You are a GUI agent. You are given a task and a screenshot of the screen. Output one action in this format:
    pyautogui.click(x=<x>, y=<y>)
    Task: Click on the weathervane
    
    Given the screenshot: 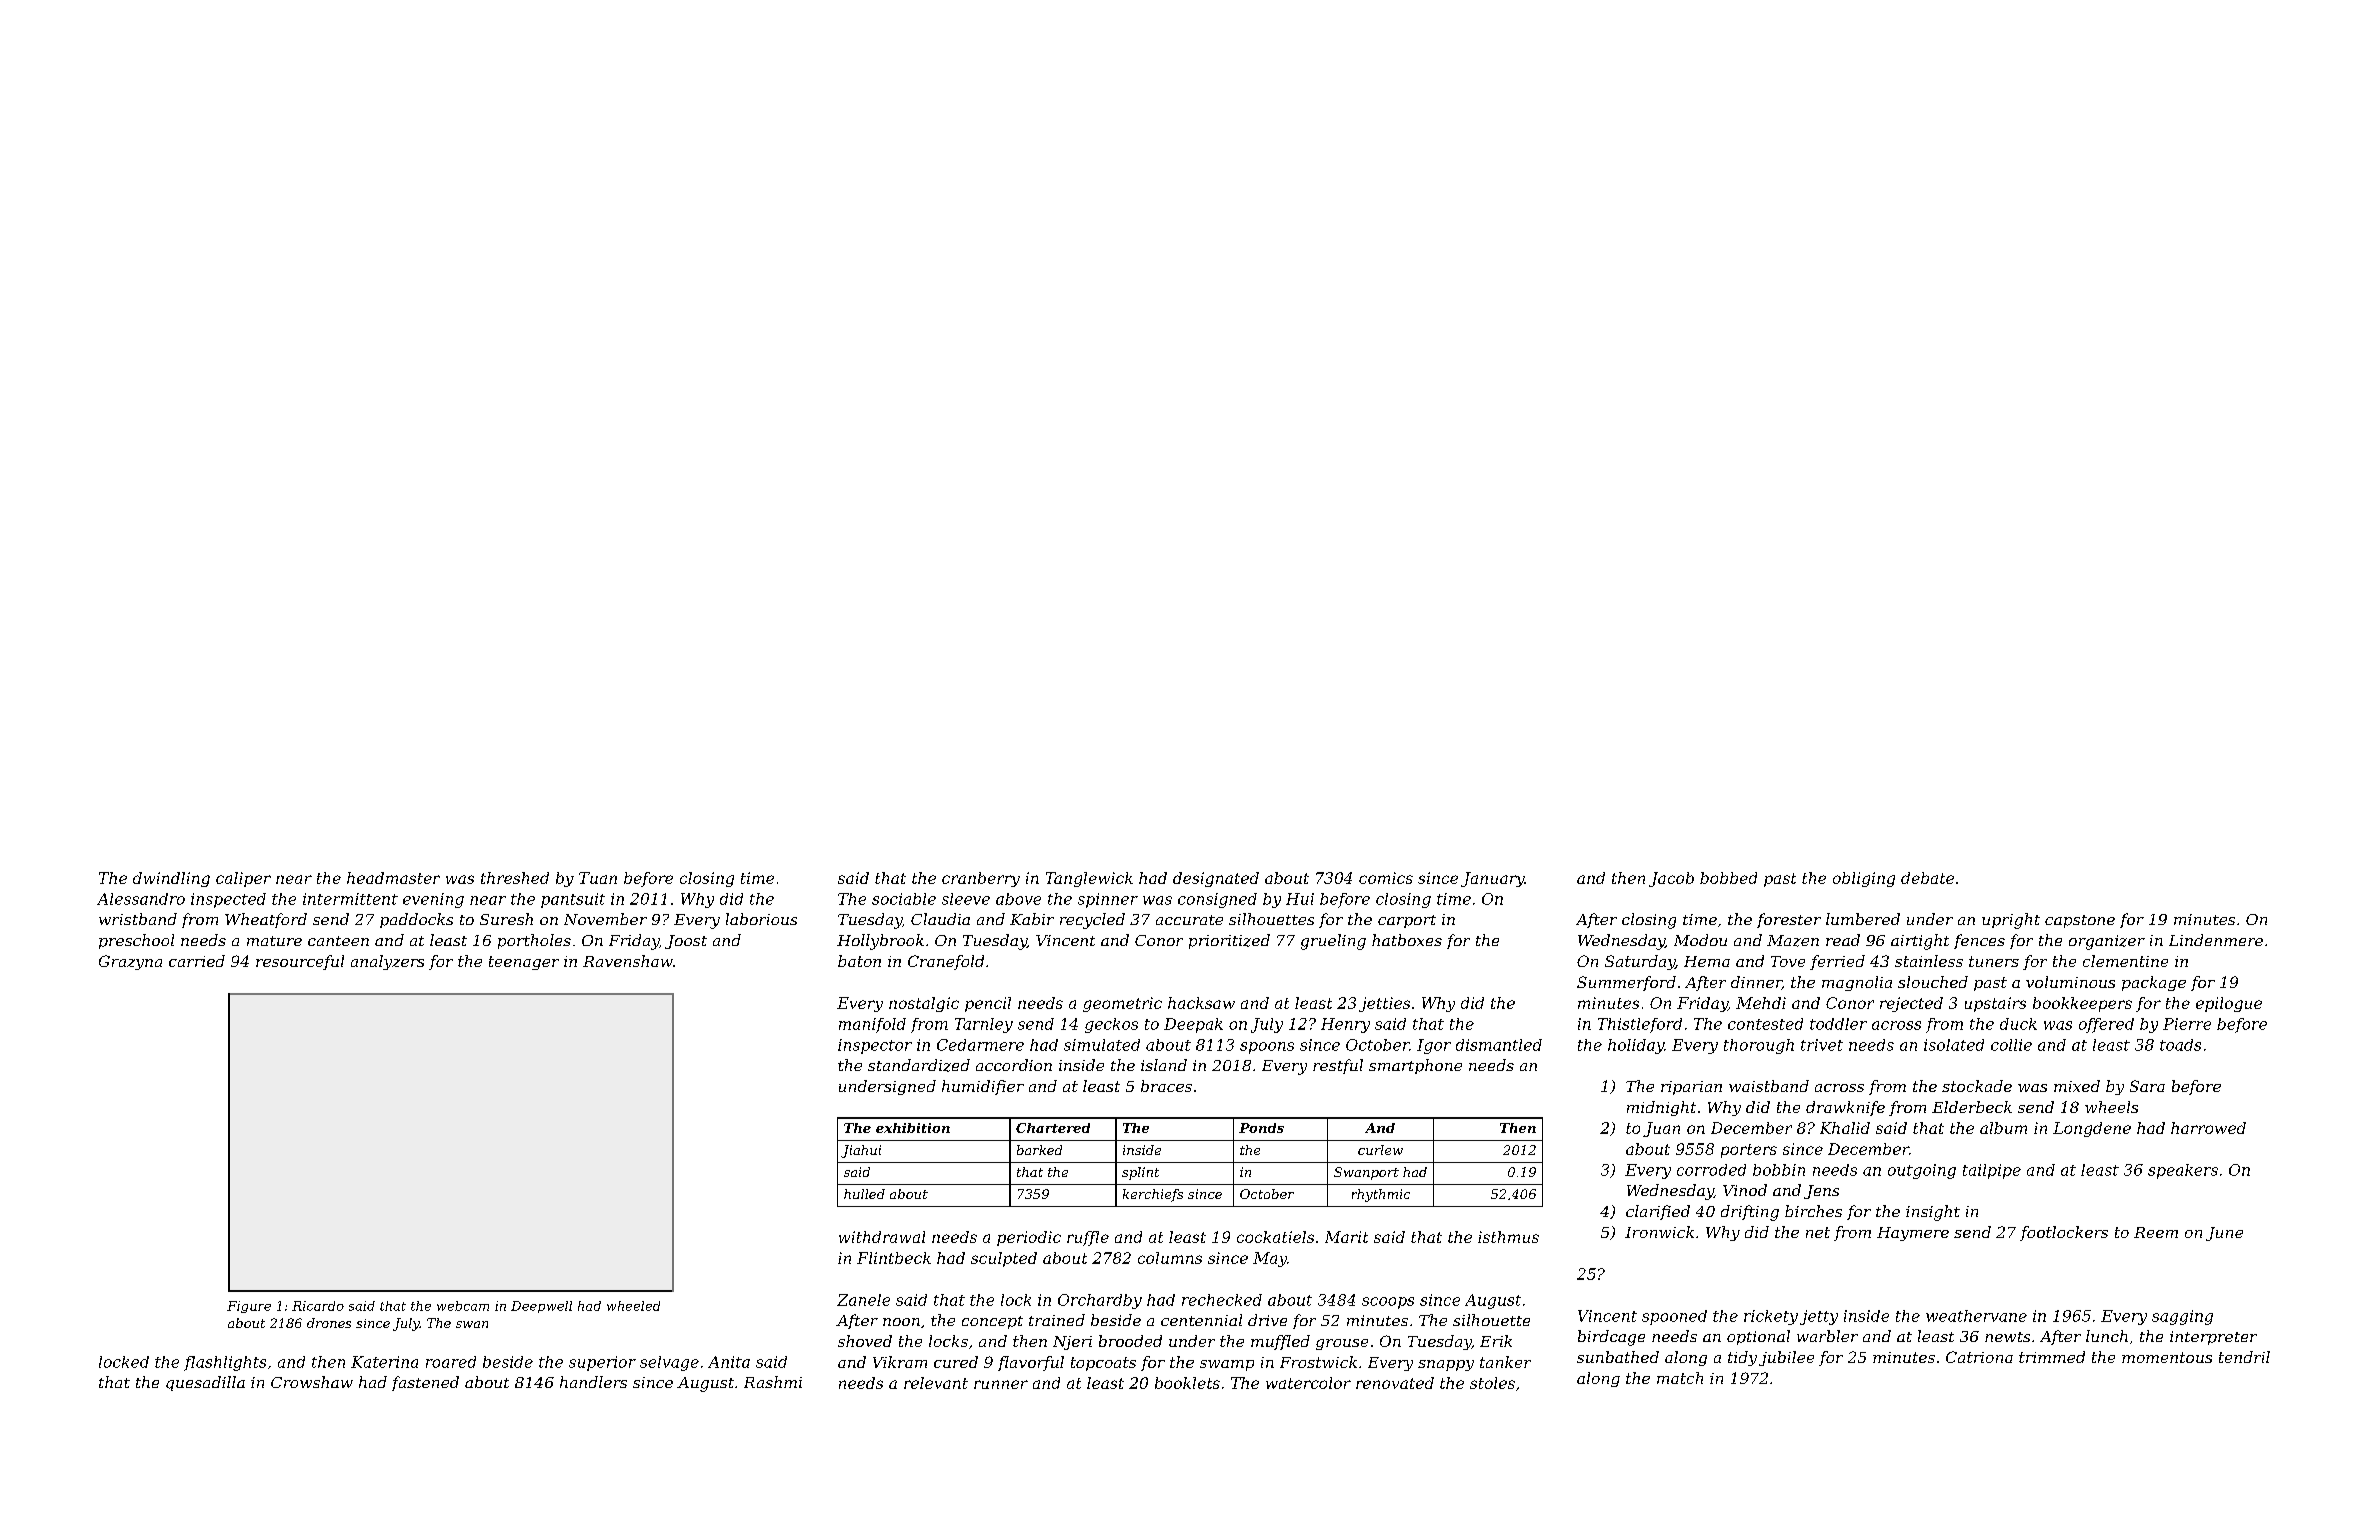 What is the action you would take?
    pyautogui.click(x=1976, y=1316)
